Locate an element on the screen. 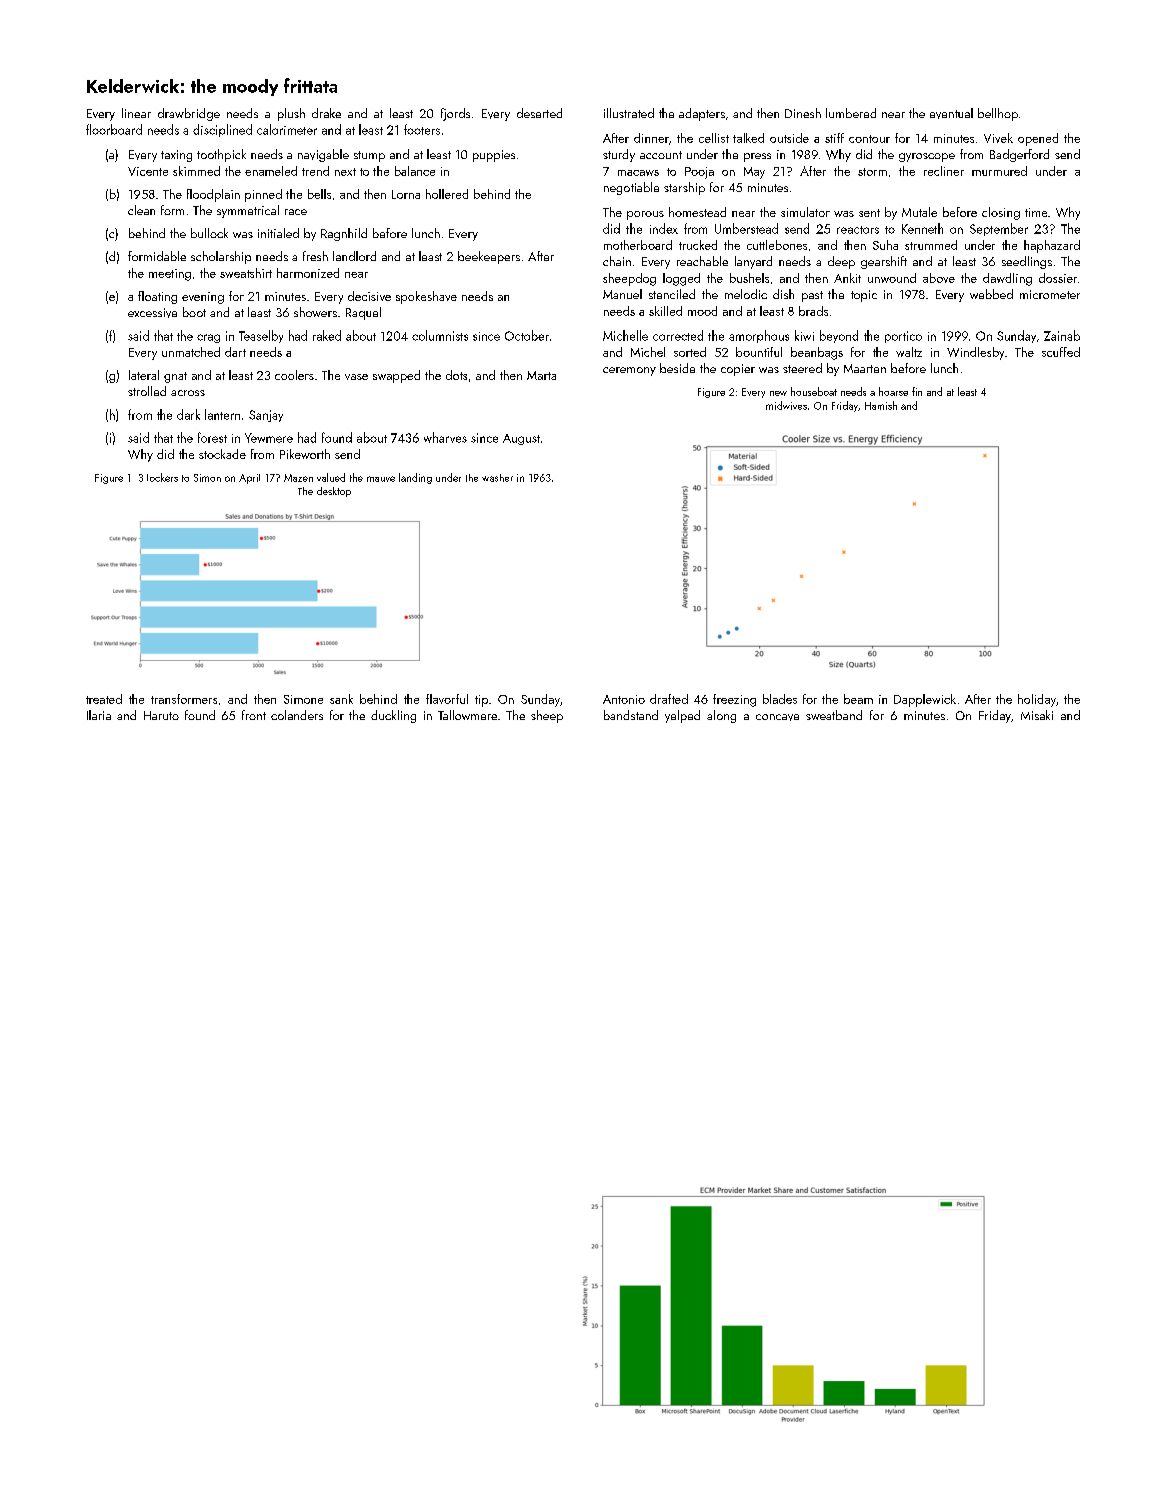 This screenshot has height=1509, width=1166. Marta is located at coordinates (541, 375).
